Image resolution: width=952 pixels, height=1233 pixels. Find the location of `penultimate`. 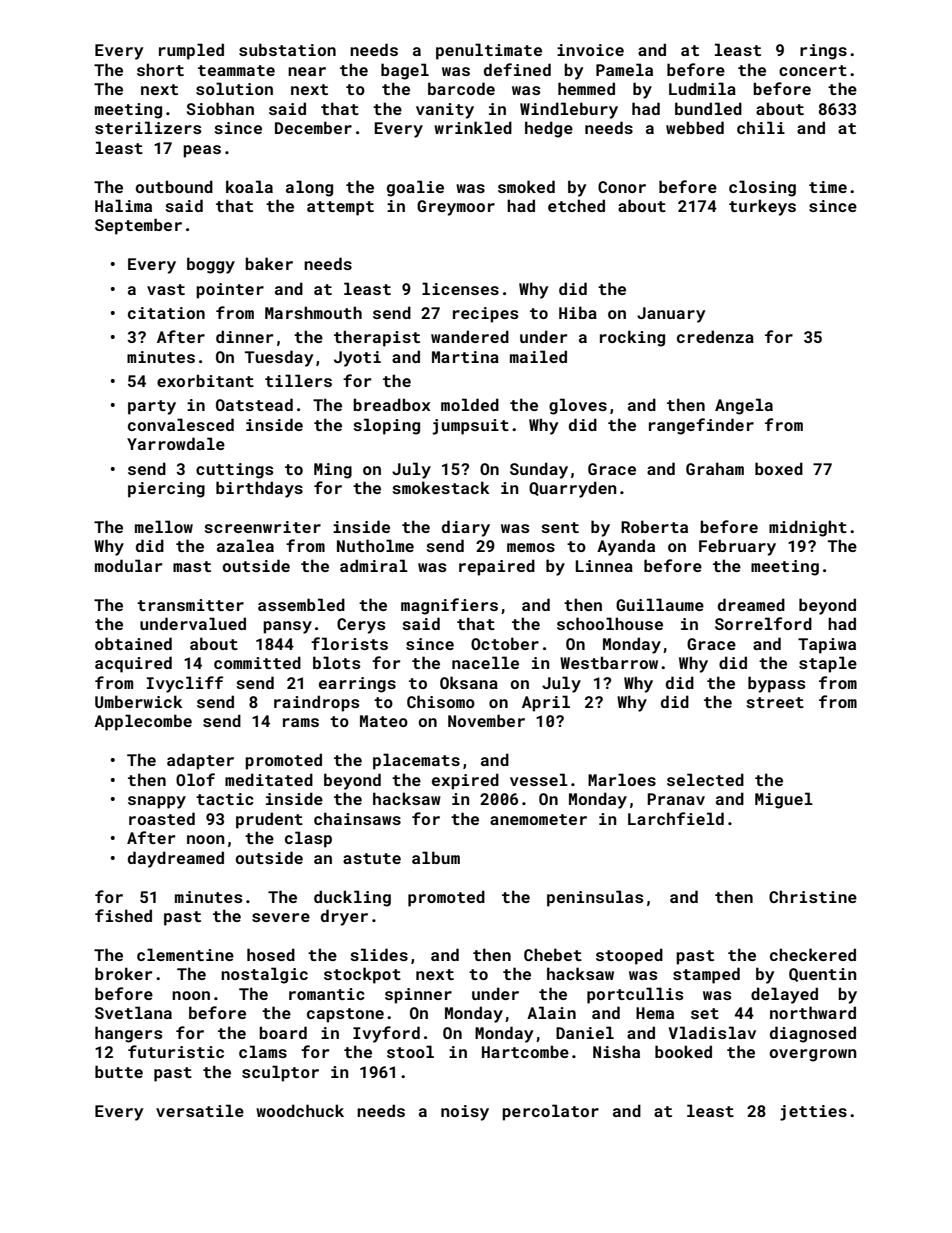

penultimate is located at coordinates (489, 51).
